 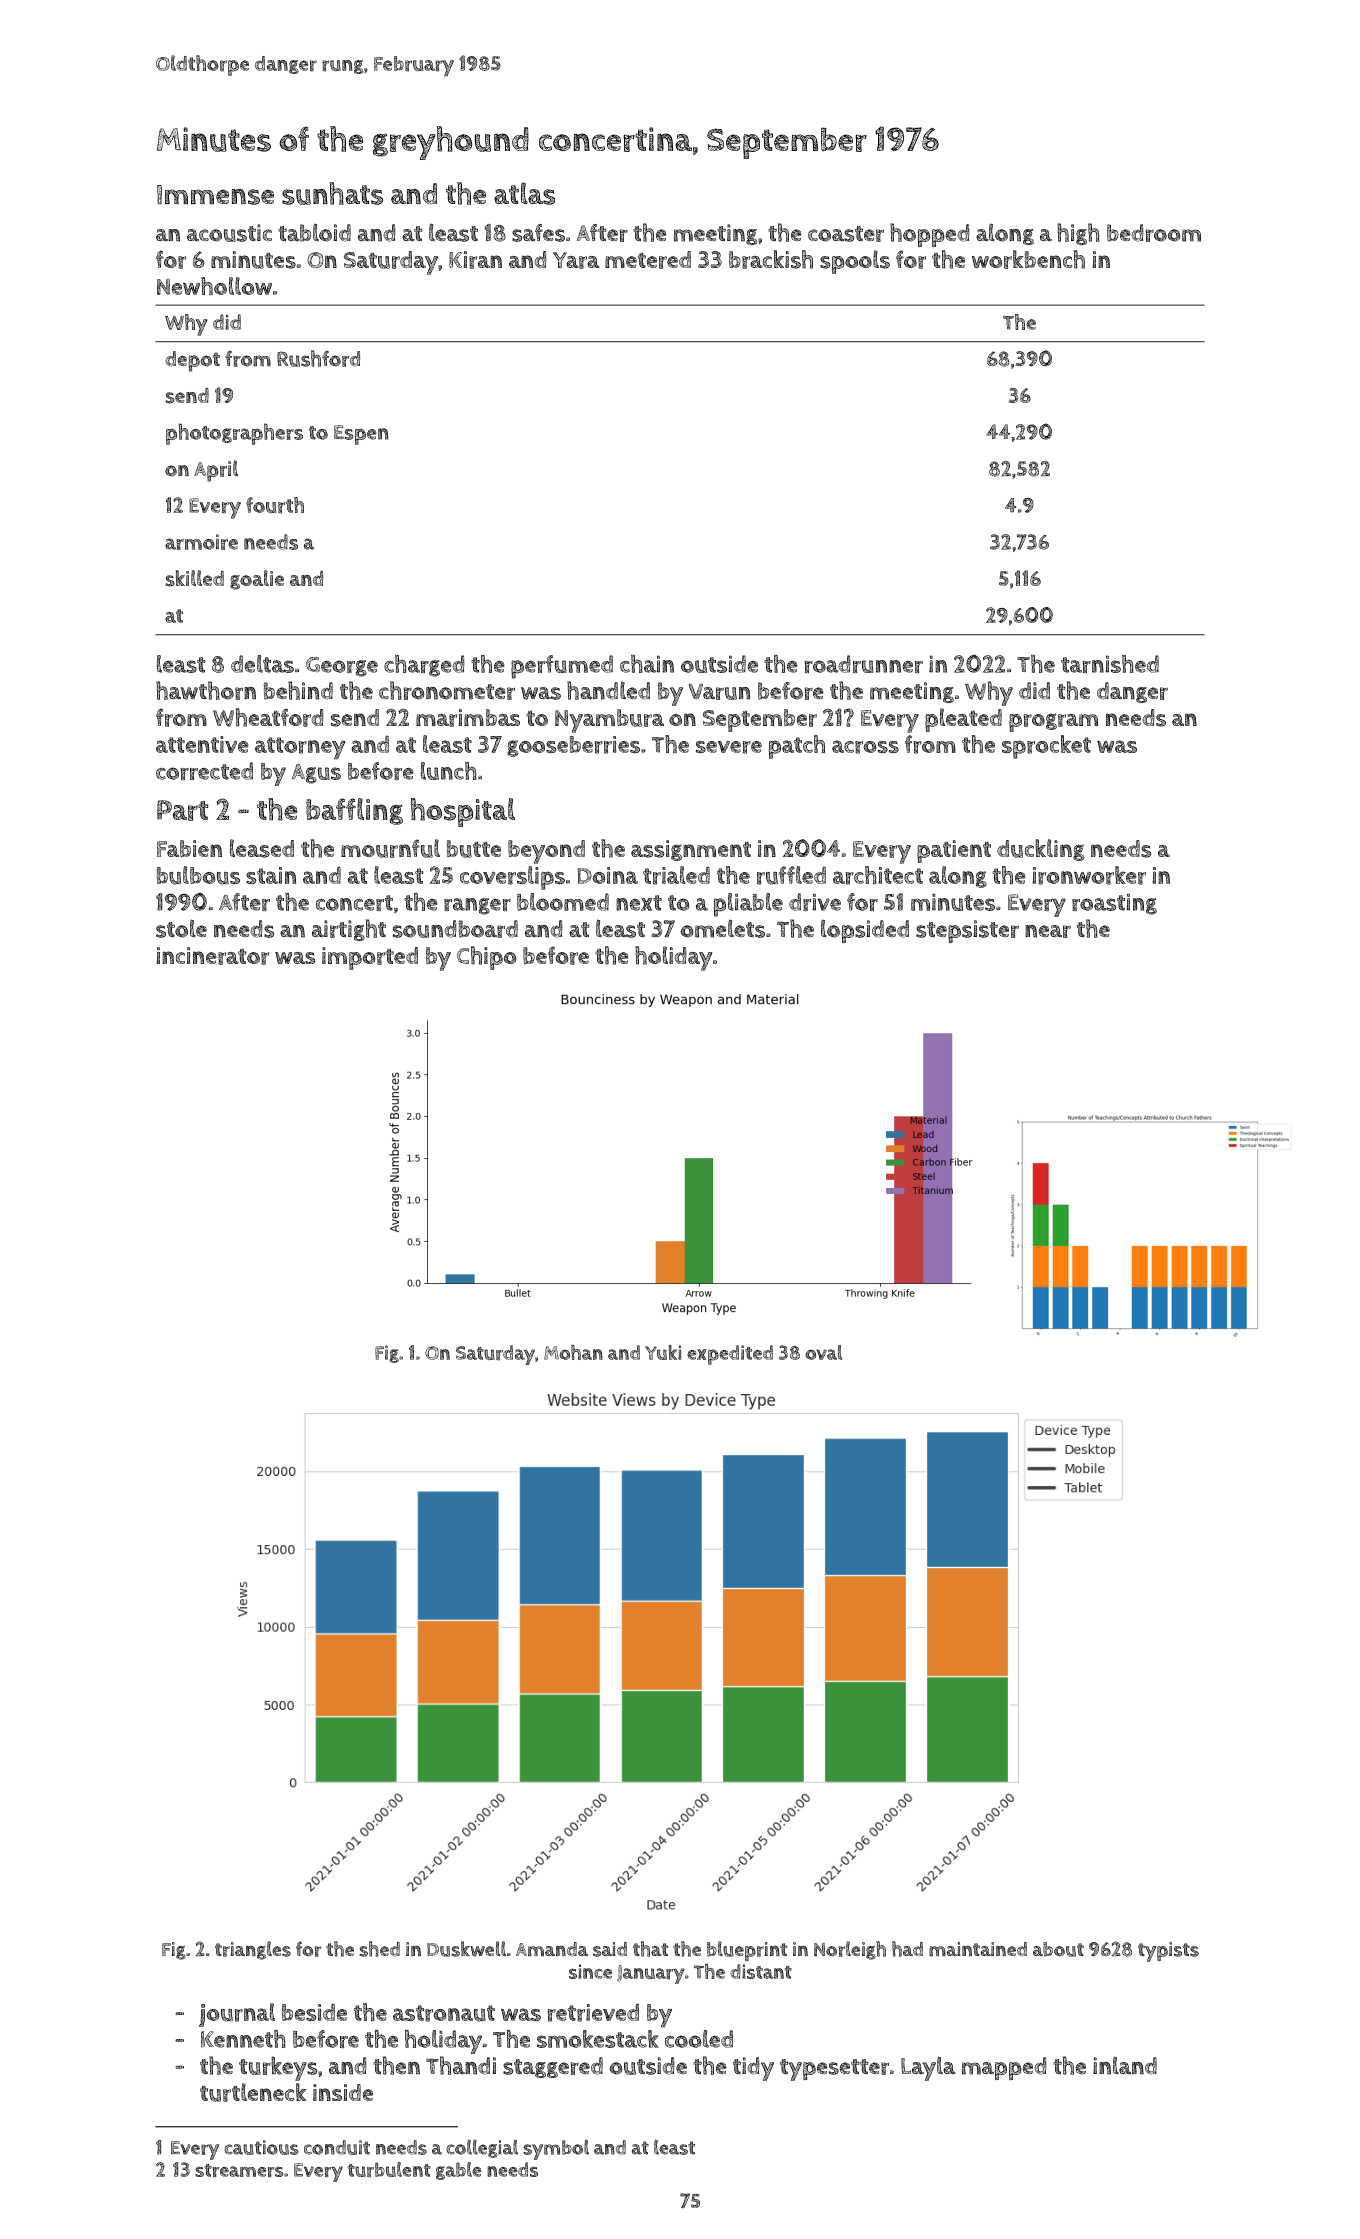 What do you see at coordinates (215, 195) in the screenshot?
I see `Immense` at bounding box center [215, 195].
